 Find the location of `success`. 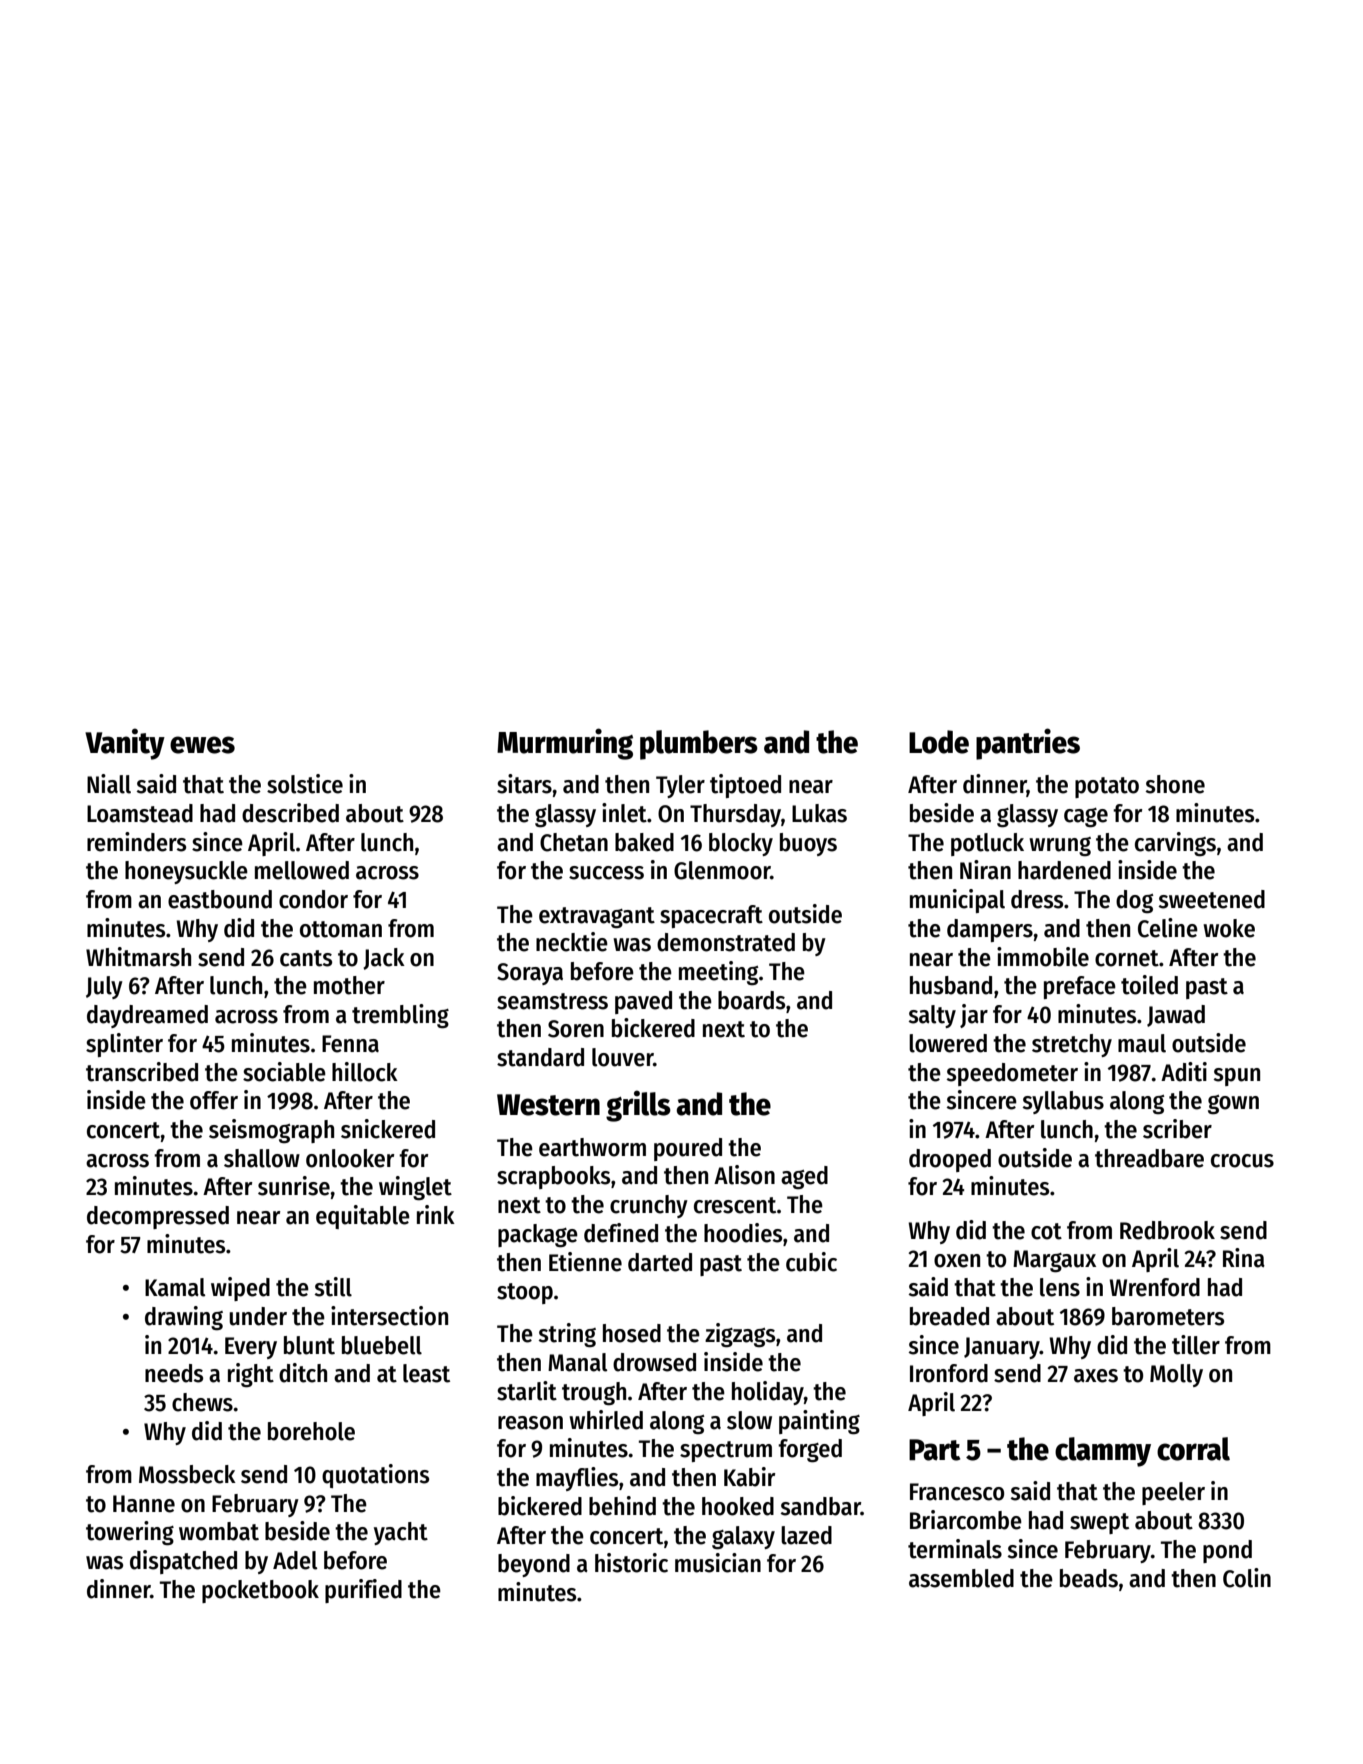

success is located at coordinates (606, 873).
